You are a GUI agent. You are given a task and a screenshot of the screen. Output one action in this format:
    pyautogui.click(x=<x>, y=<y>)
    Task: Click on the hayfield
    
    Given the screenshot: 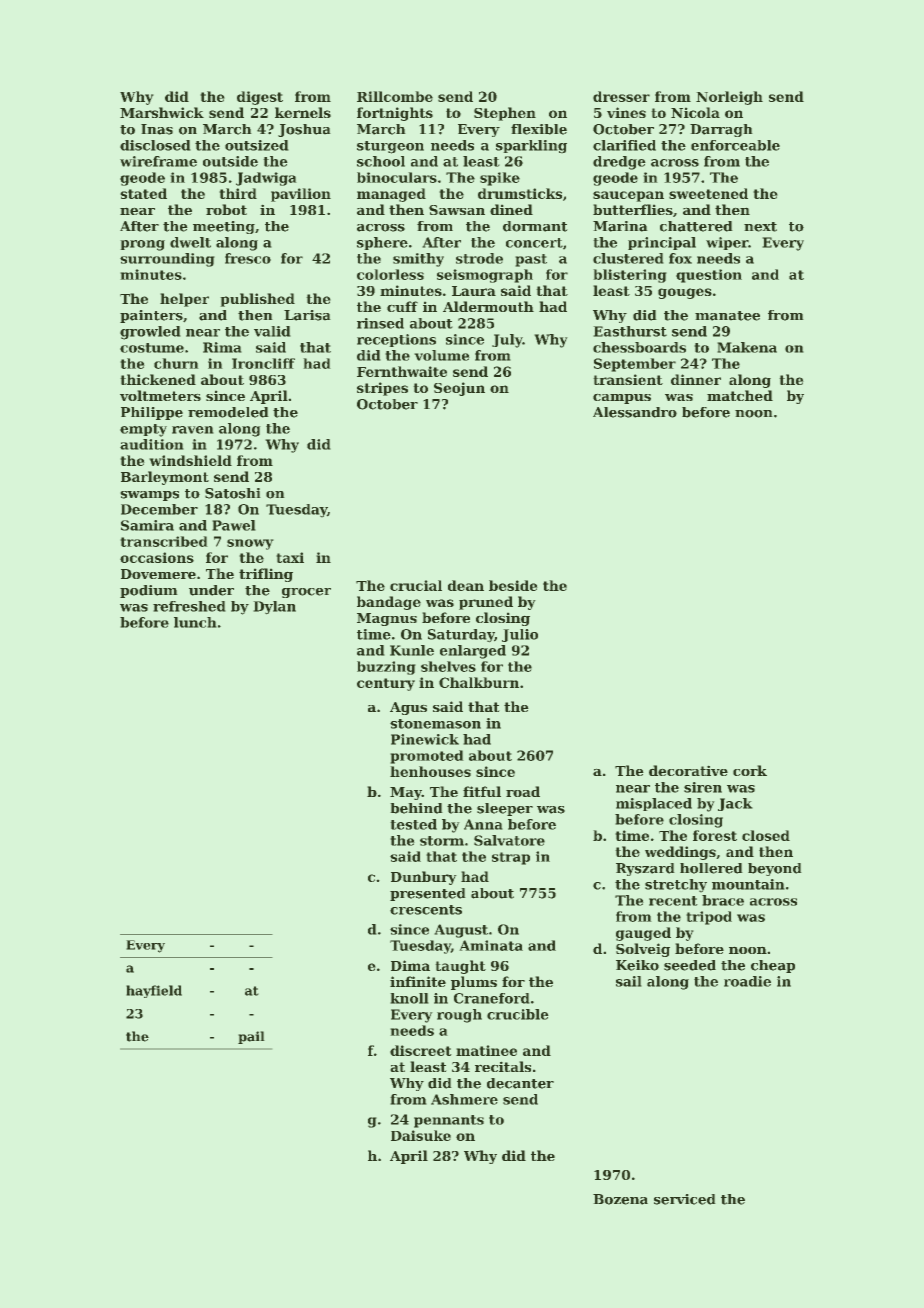 What is the action you would take?
    pyautogui.click(x=154, y=991)
